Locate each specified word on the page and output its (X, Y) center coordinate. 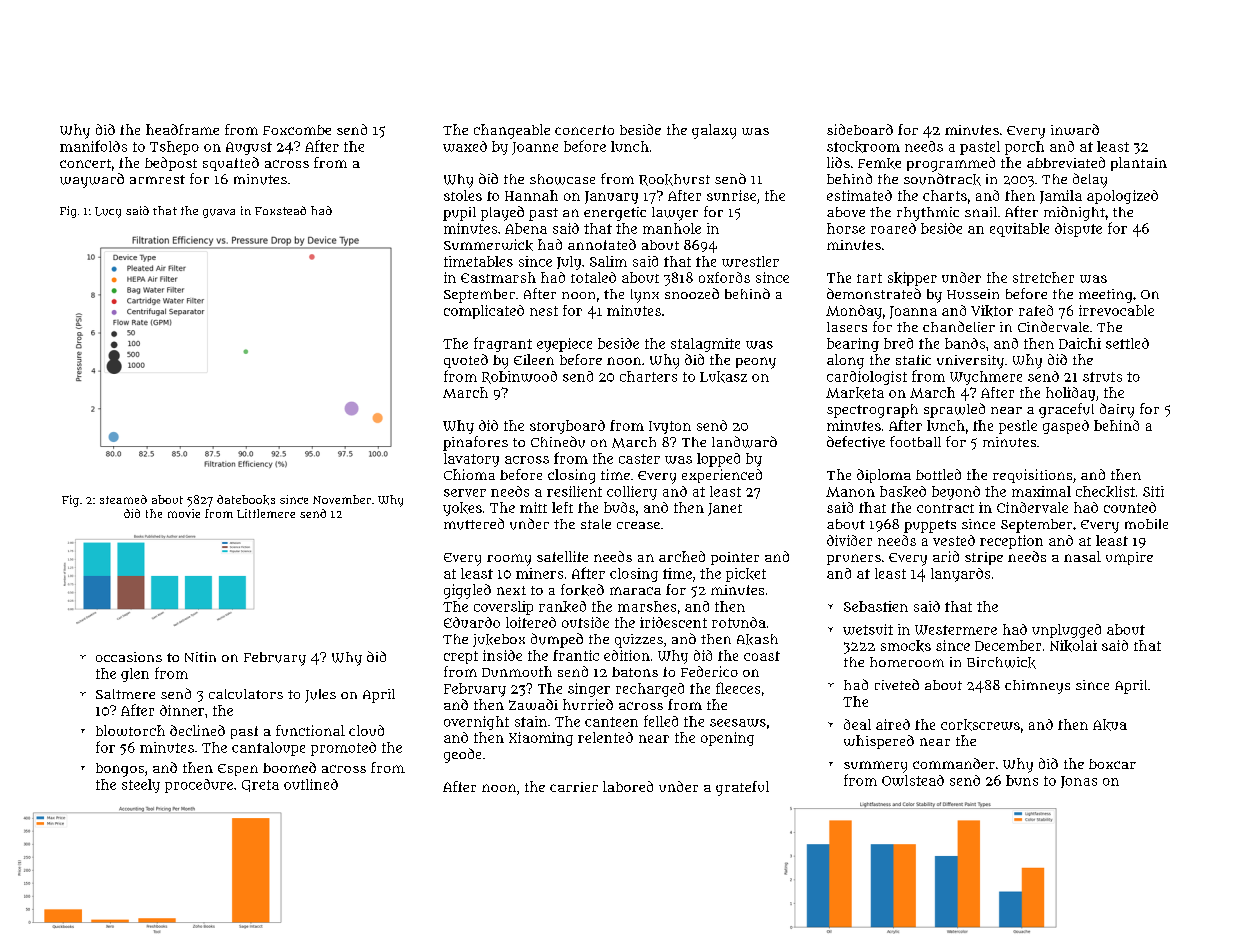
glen (135, 675)
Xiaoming (541, 739)
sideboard (860, 129)
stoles (463, 195)
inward (1075, 129)
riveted (897, 684)
